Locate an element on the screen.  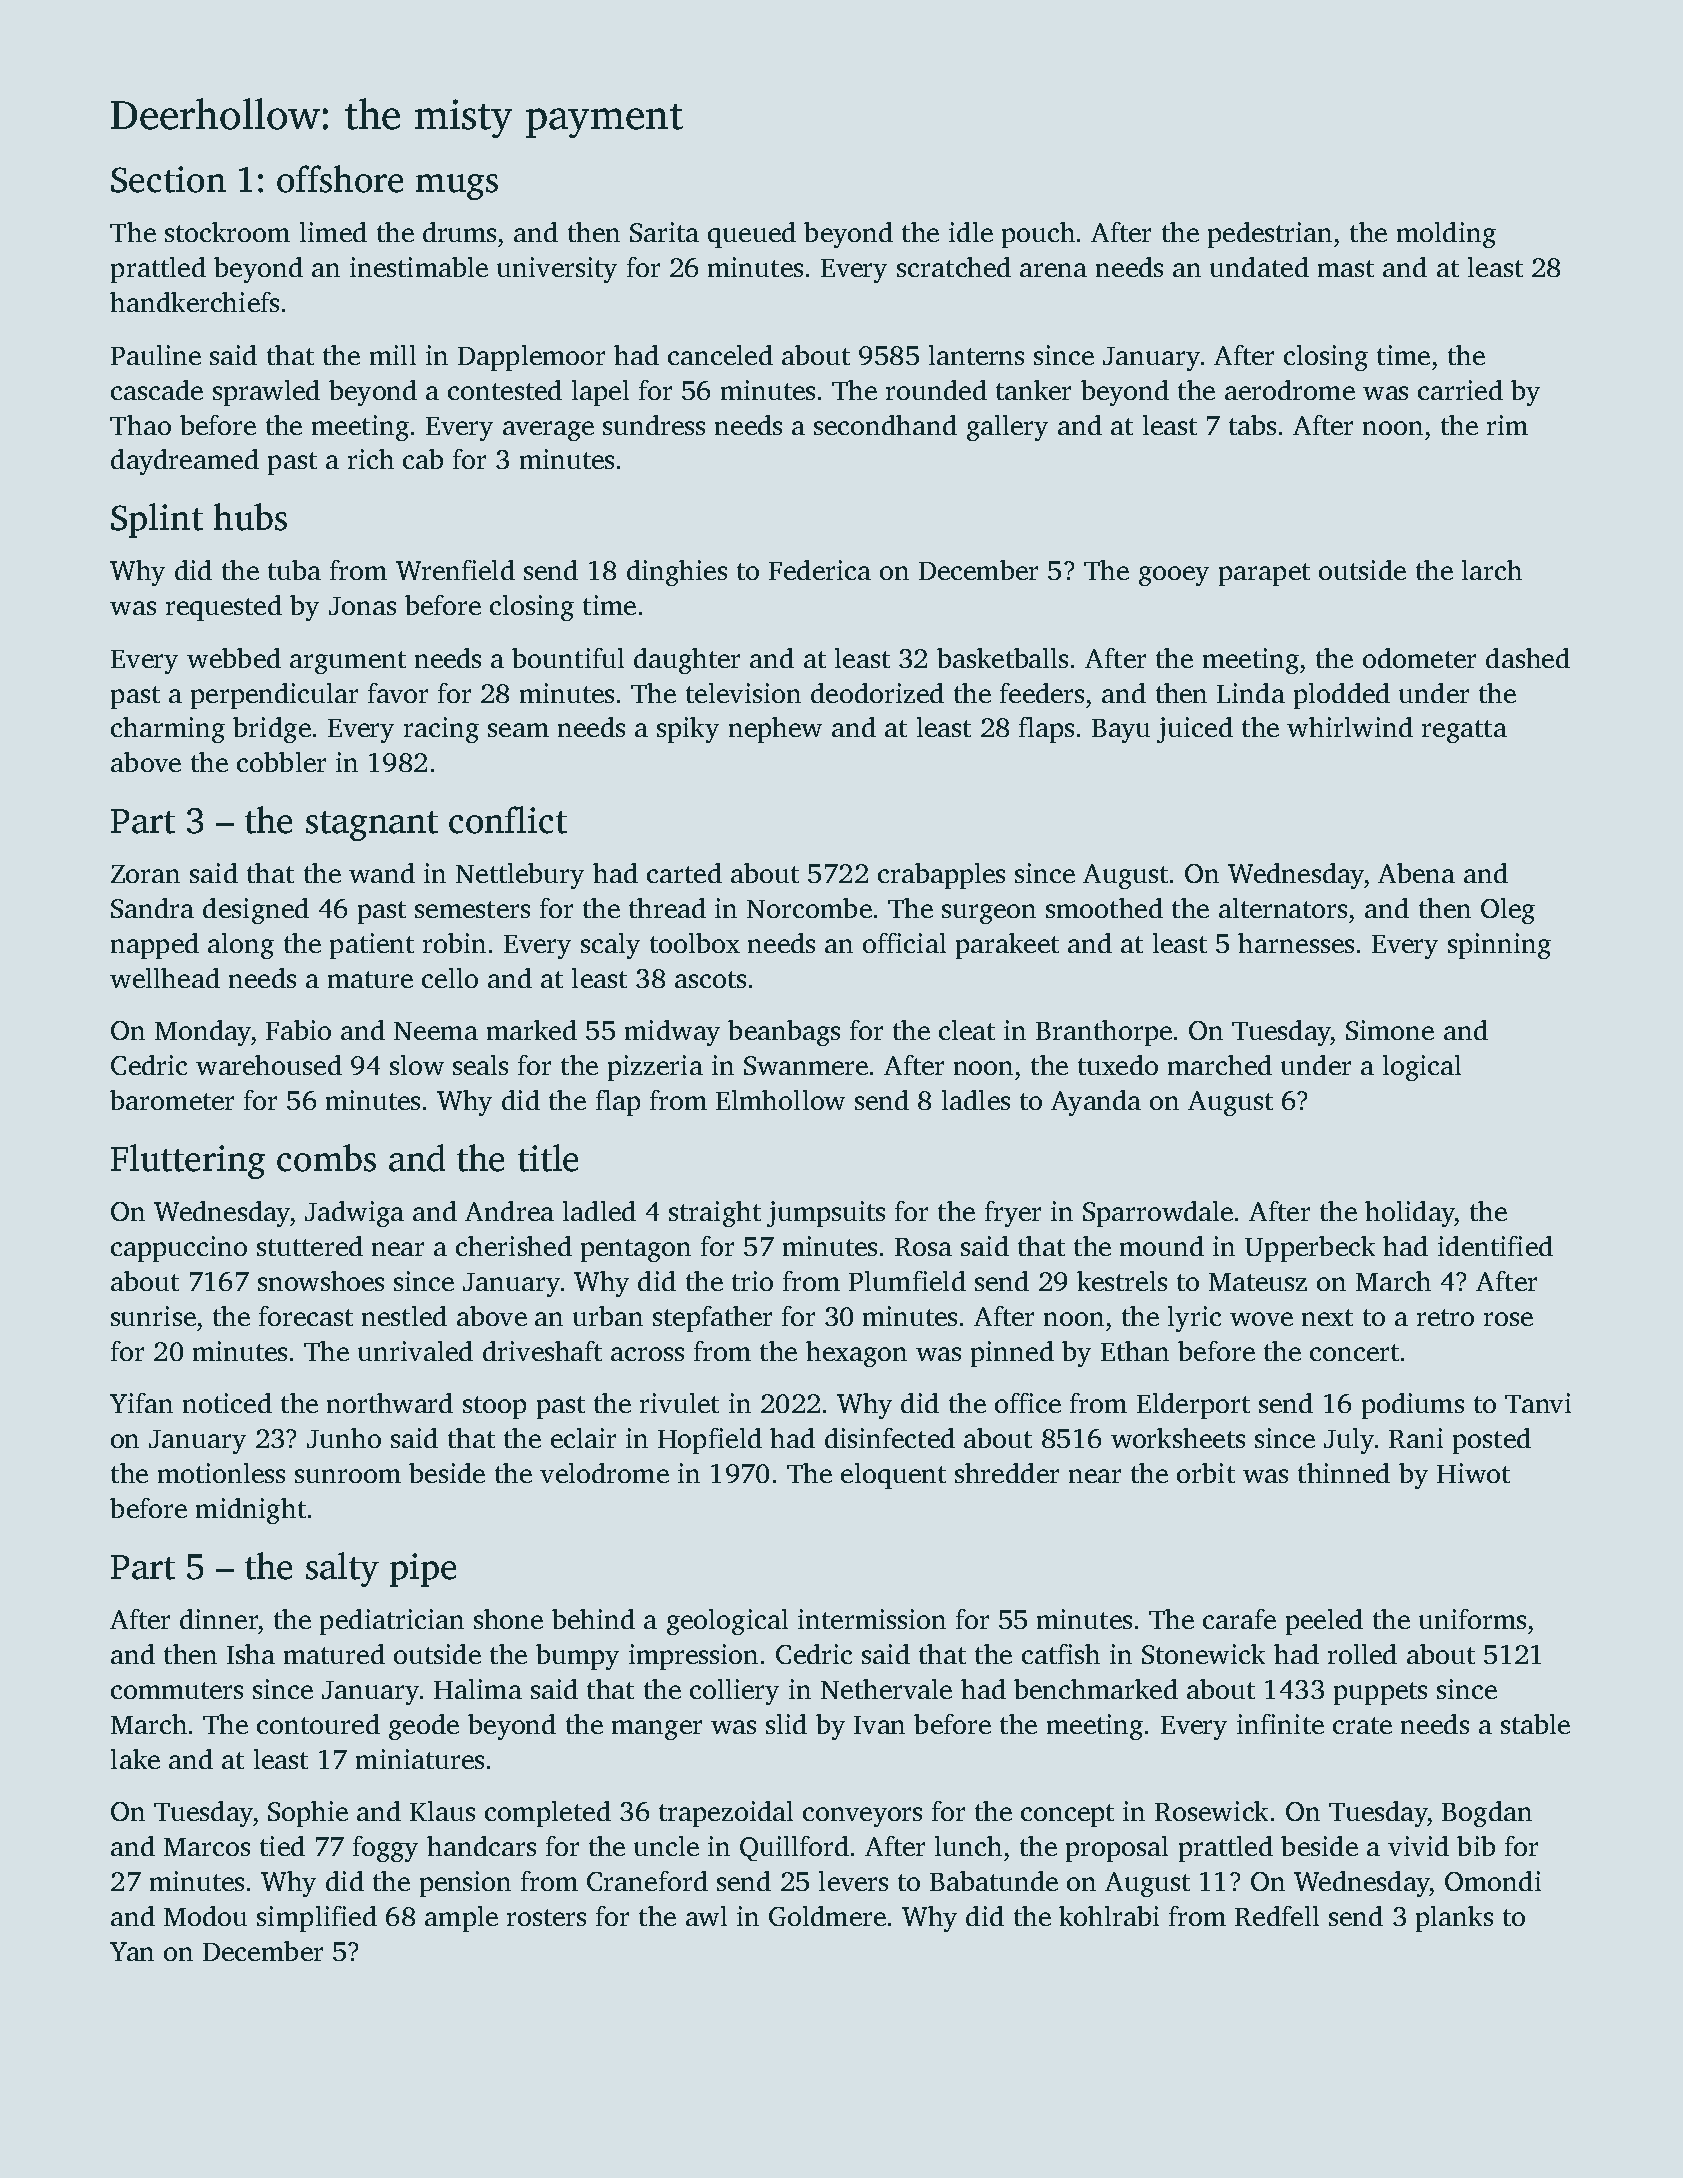
concert is located at coordinates (1354, 1352).
